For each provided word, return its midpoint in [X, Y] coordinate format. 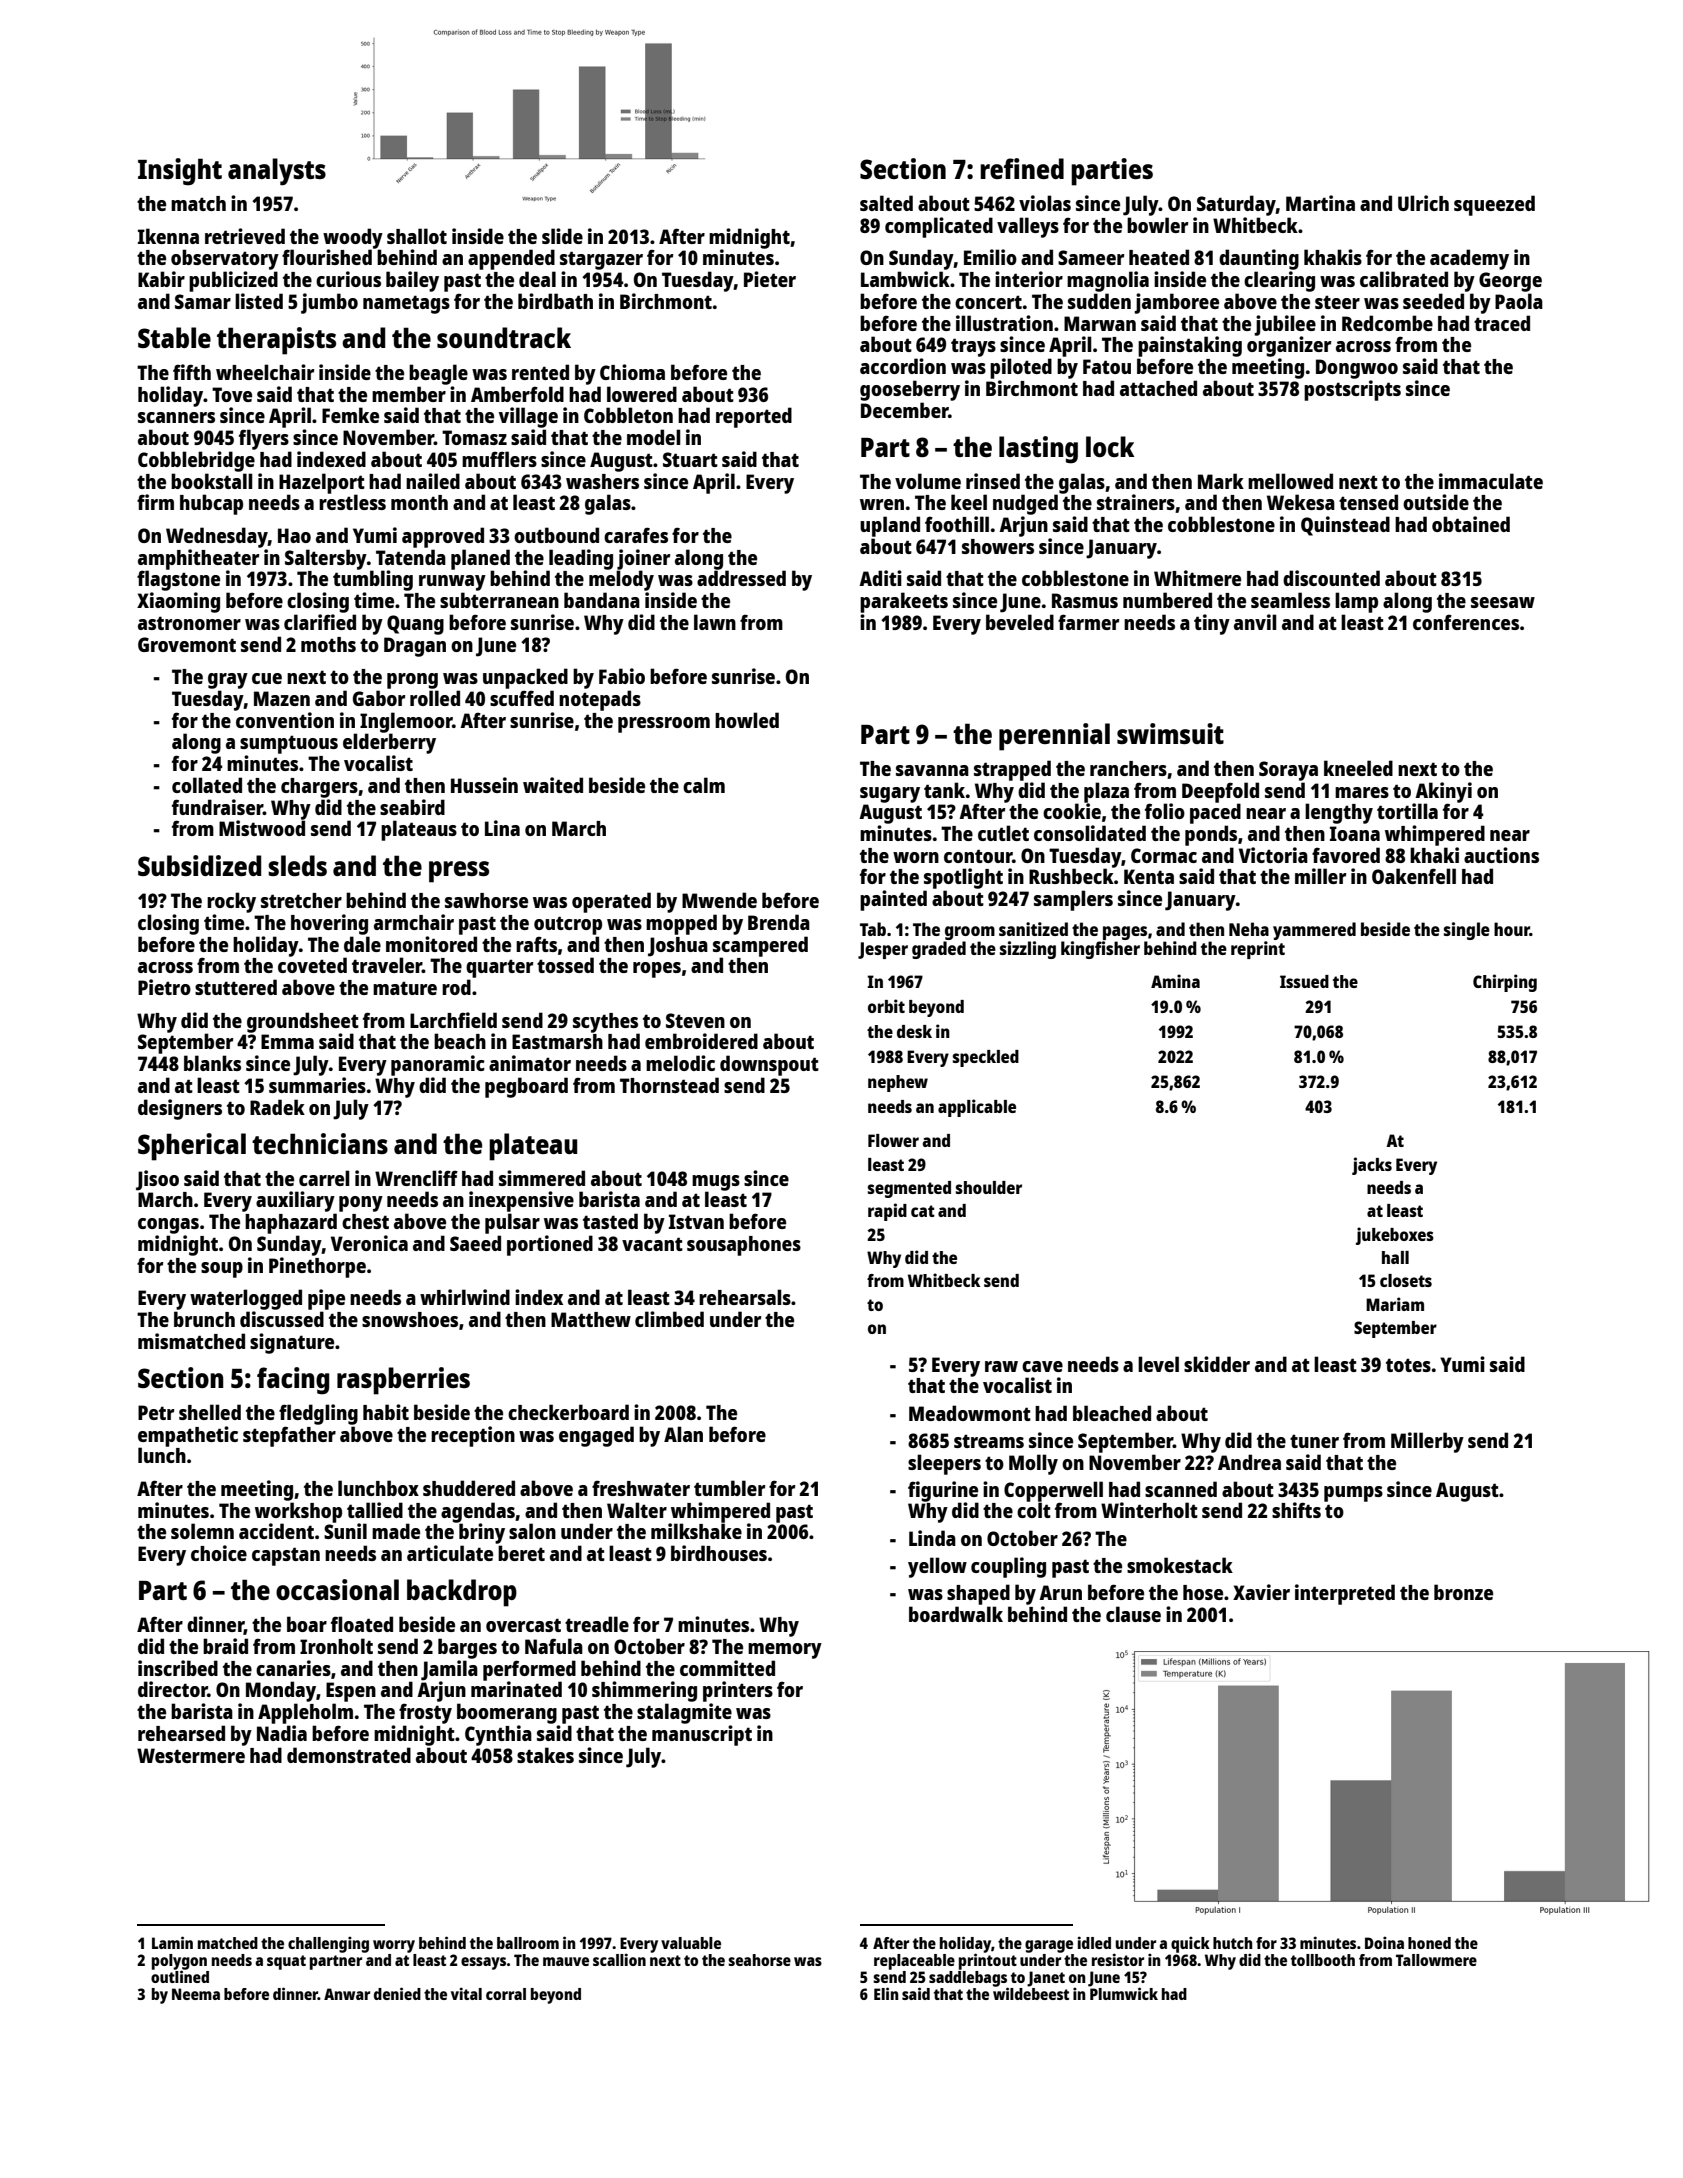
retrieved [245, 236]
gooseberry [910, 390]
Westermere [191, 1755]
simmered [542, 1178]
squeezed [1494, 205]
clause [1133, 1614]
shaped [978, 1594]
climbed [669, 1319]
